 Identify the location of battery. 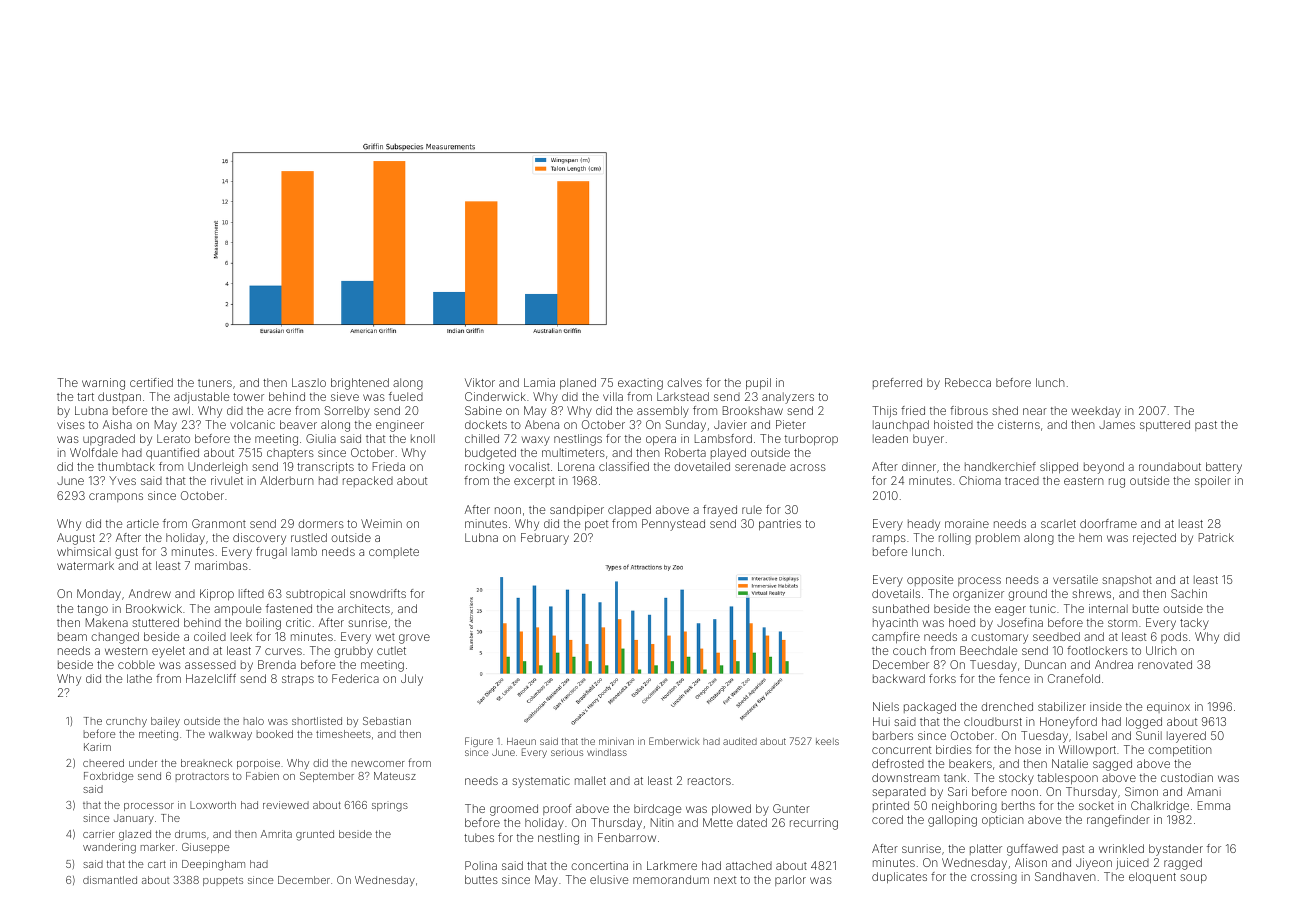
(1224, 468).
